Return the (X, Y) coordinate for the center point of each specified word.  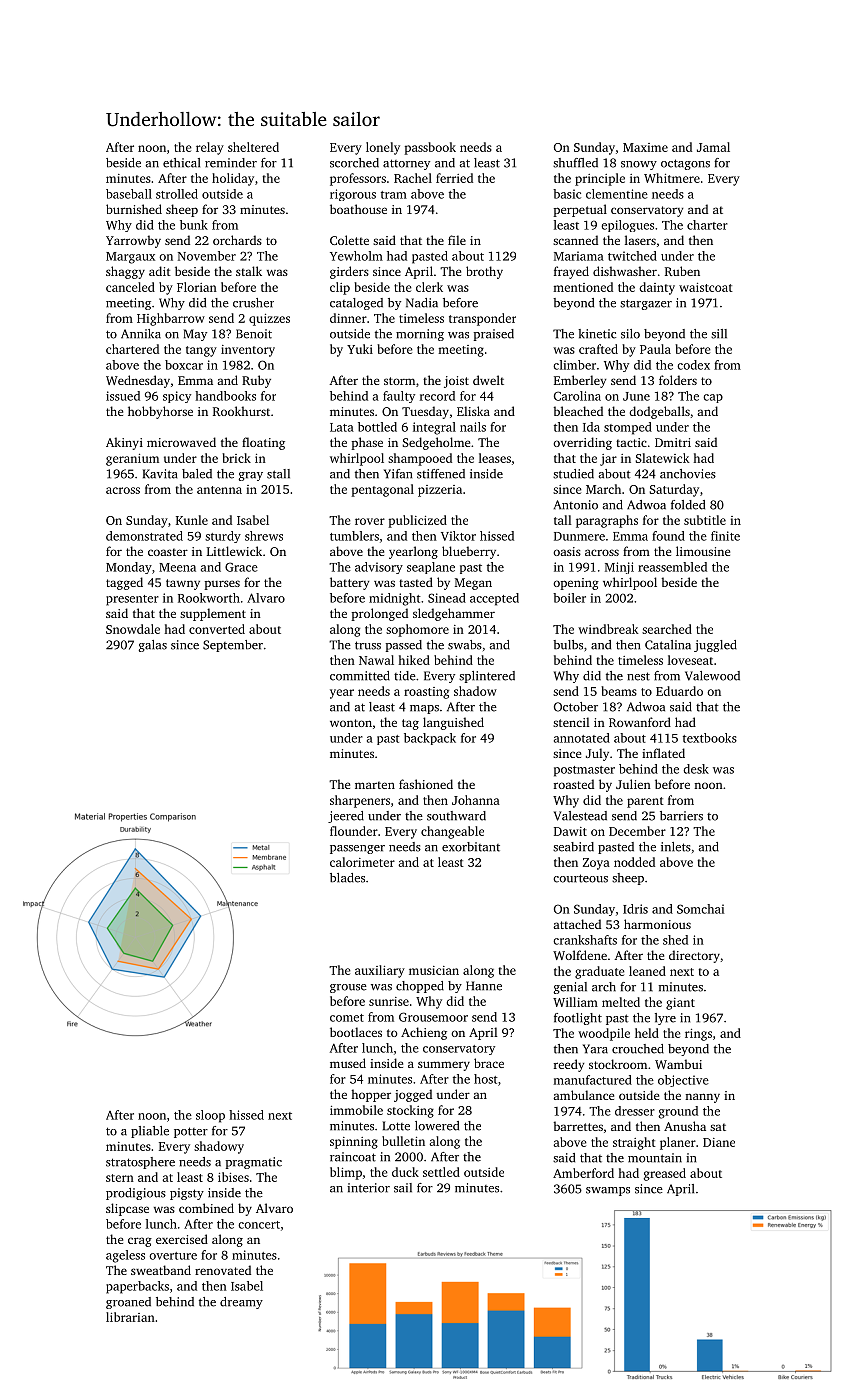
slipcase (127, 1209)
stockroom (618, 1064)
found (668, 536)
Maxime (645, 147)
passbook (430, 148)
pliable (150, 1132)
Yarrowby (133, 241)
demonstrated (144, 536)
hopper (371, 1095)
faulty (399, 397)
